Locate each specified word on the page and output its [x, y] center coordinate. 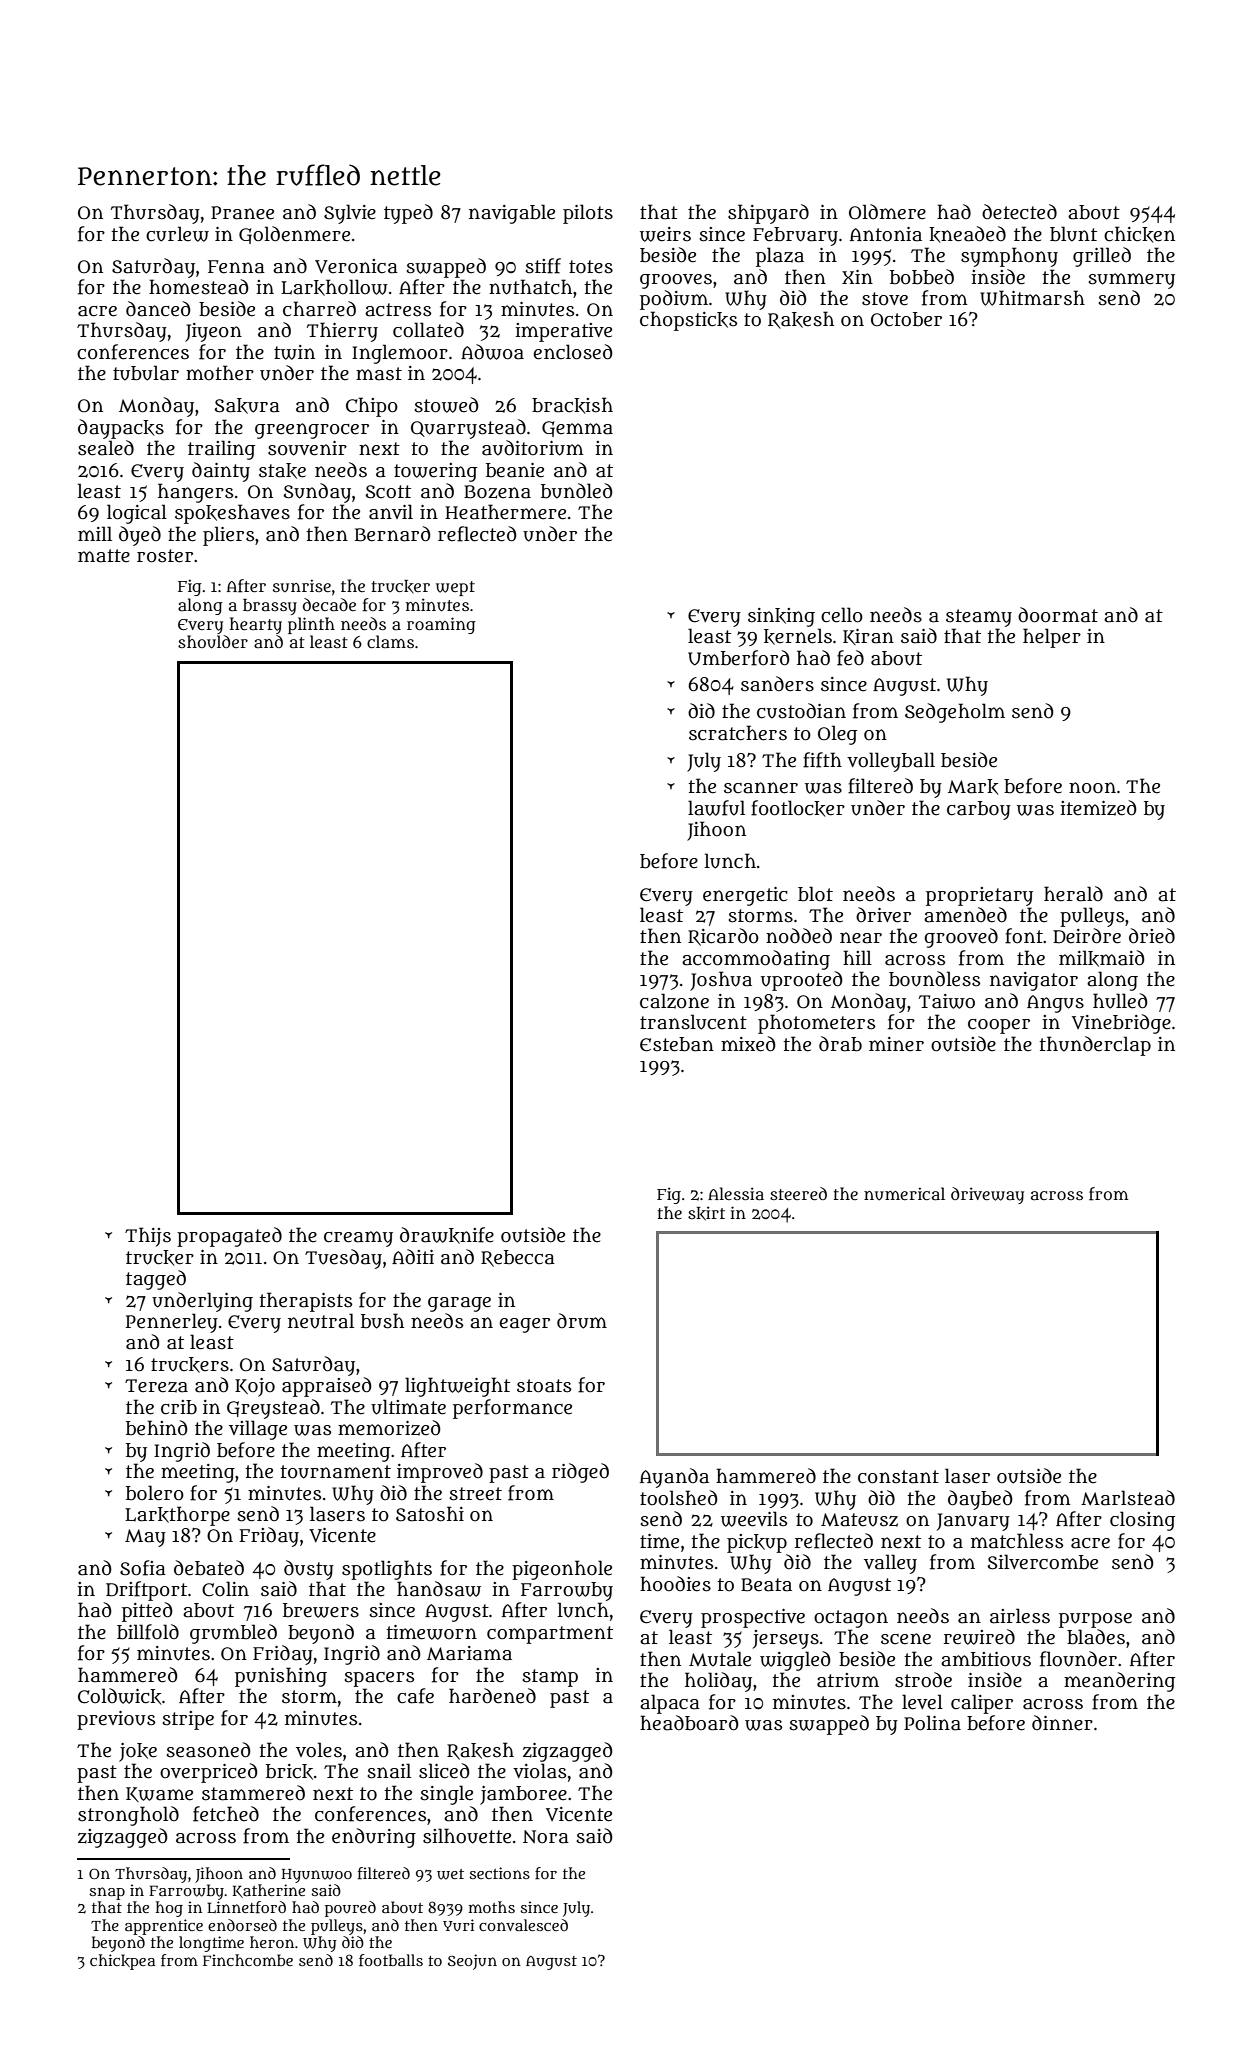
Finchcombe [248, 1960]
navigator [1034, 981]
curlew [177, 234]
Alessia [736, 1193]
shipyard [768, 214]
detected [1019, 212]
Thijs [148, 1237]
